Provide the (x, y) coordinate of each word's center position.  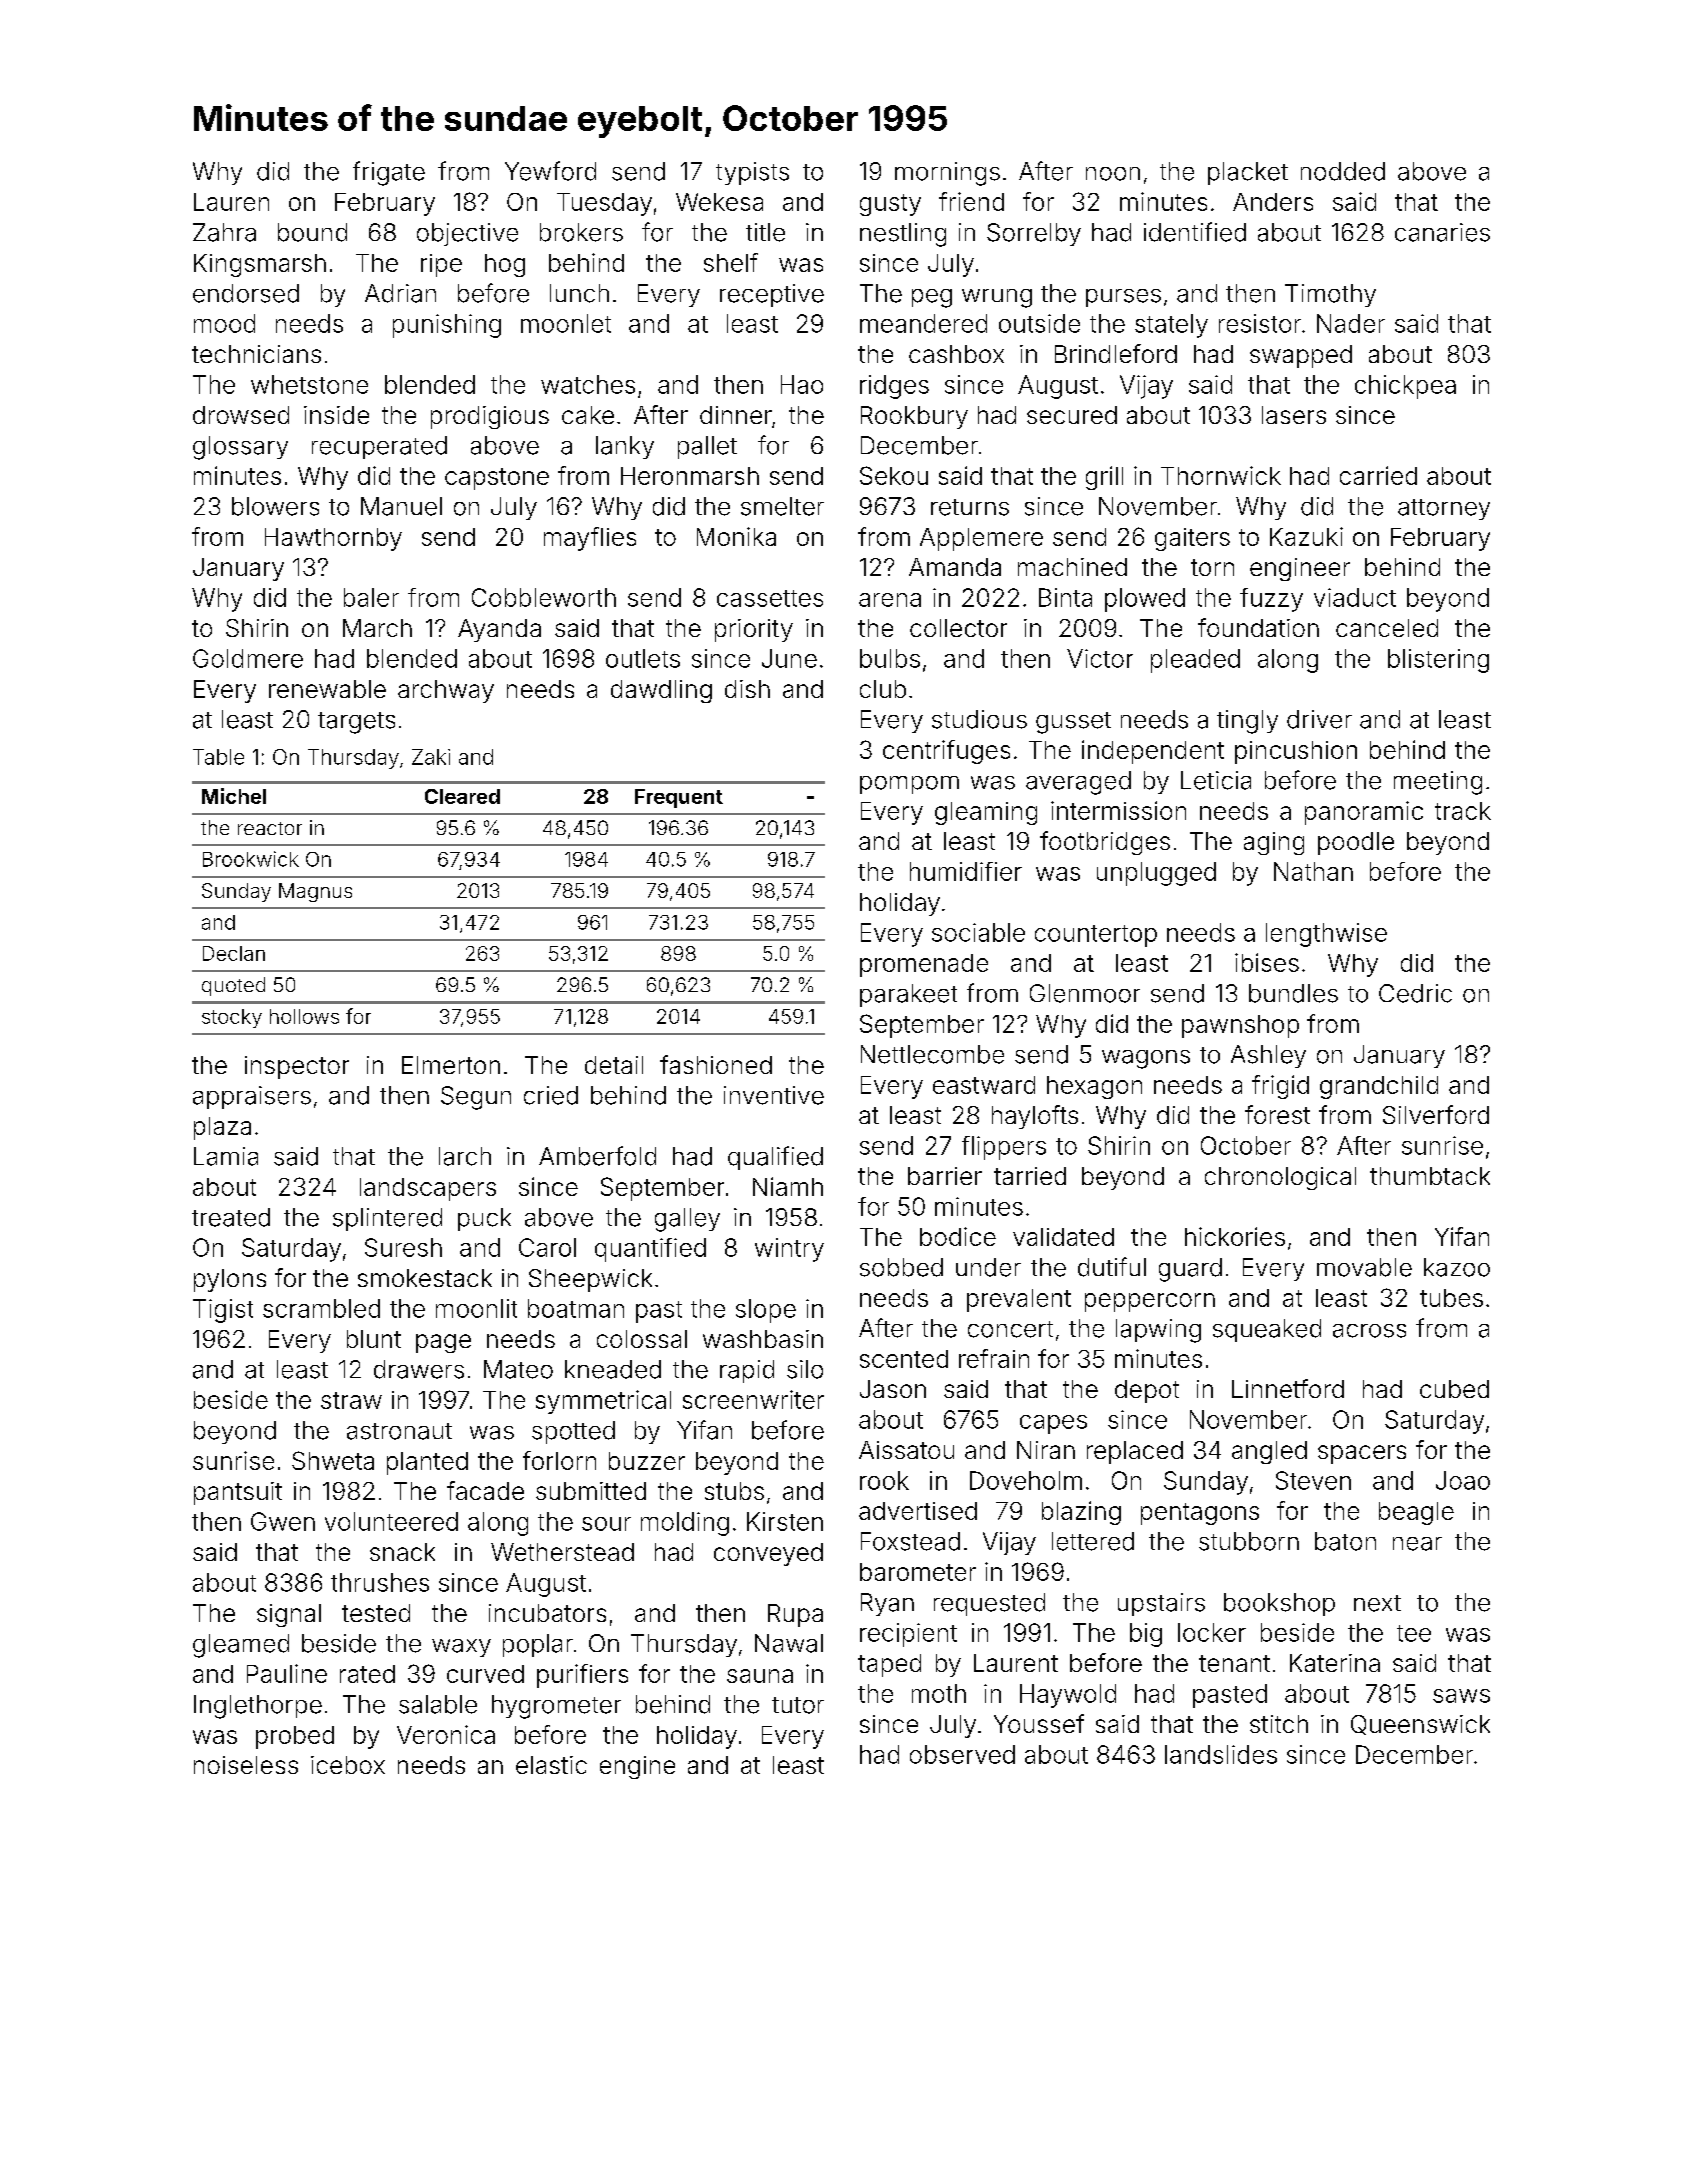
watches (588, 384)
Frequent (679, 798)
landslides (1221, 1754)
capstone (497, 479)
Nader (1351, 323)
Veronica (446, 1734)
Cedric (1415, 993)
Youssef (1039, 1723)
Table (218, 757)
